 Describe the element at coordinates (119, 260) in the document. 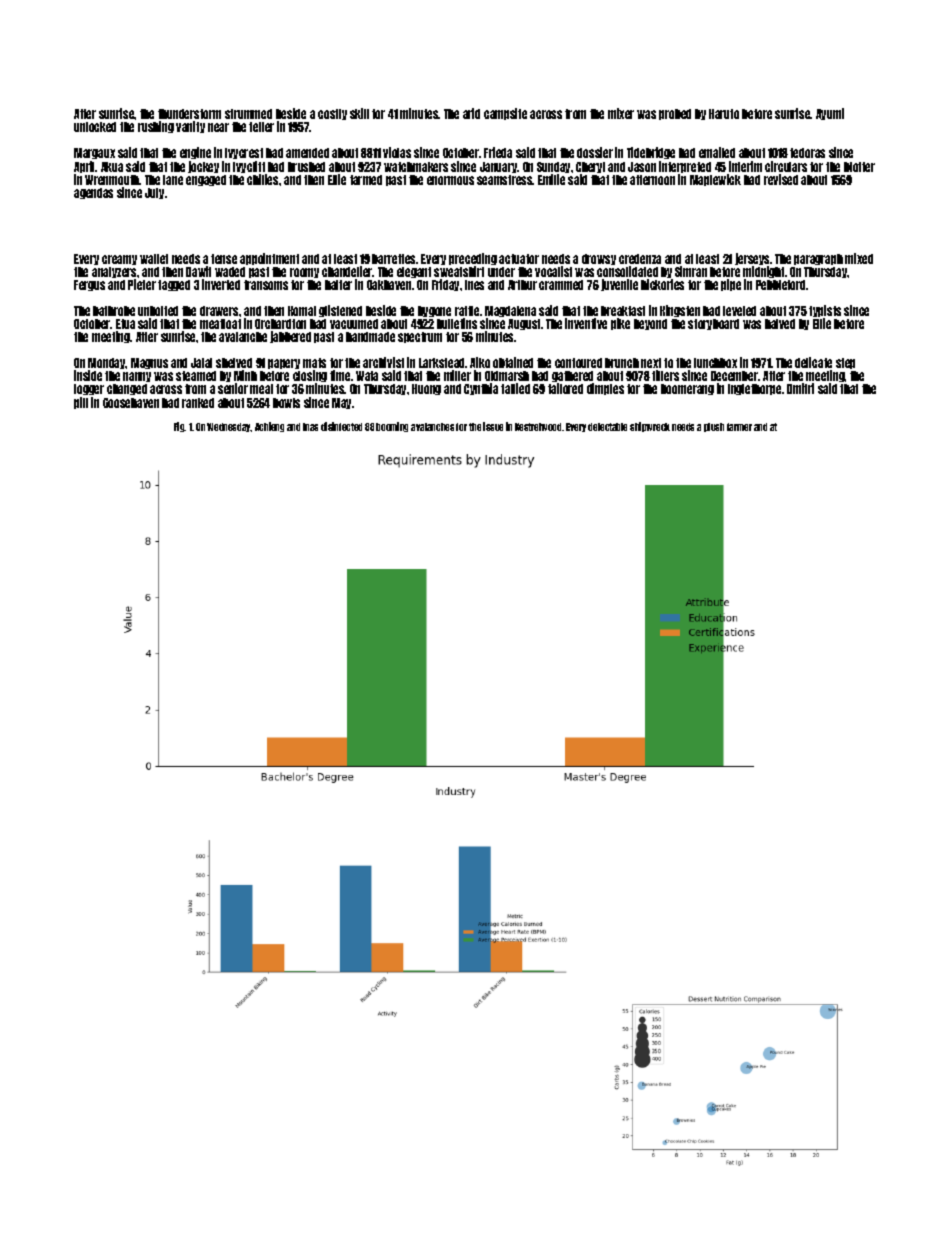

I see `creamy` at that location.
